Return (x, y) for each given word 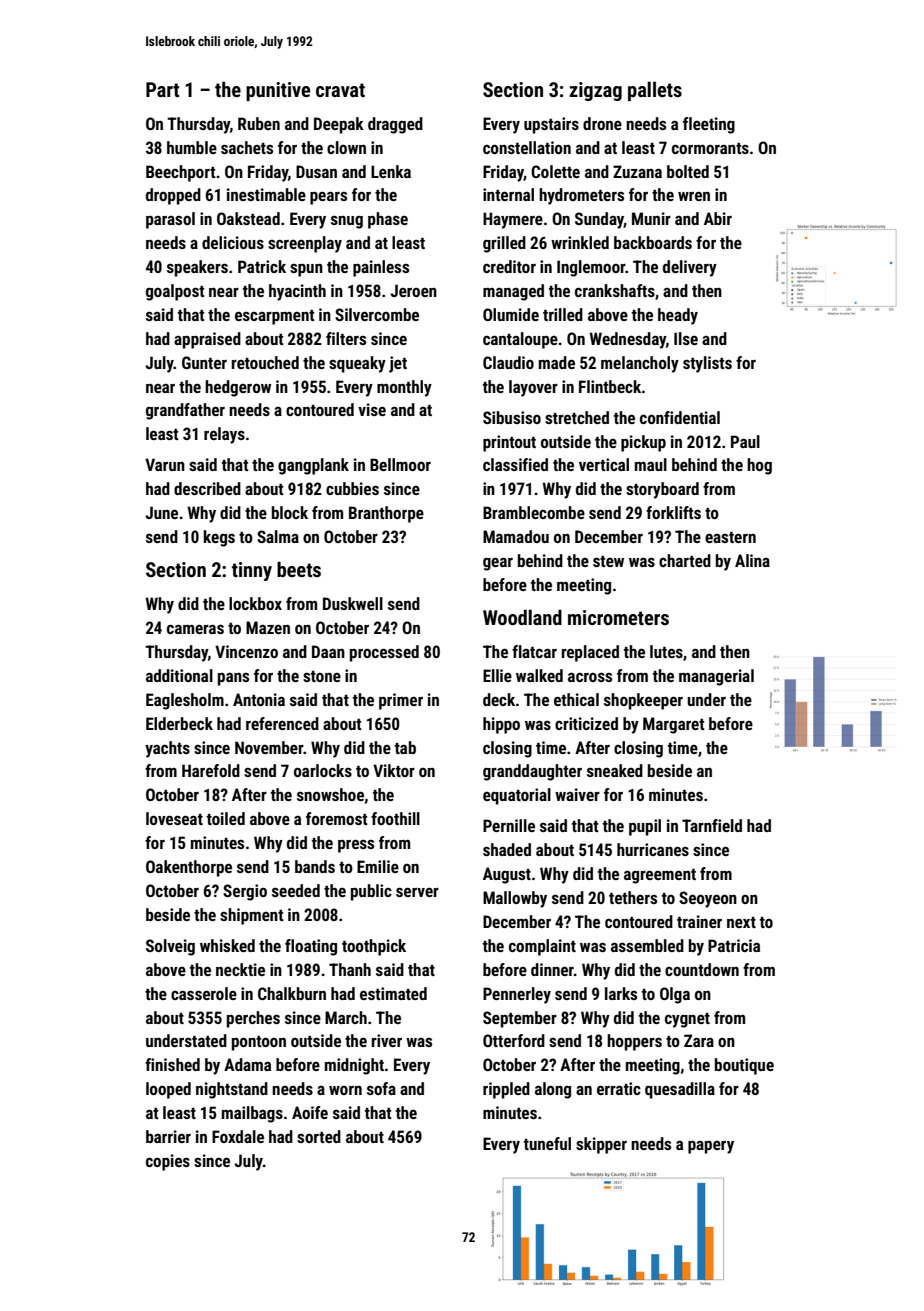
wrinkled (580, 242)
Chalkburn (292, 993)
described (207, 488)
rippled (506, 1090)
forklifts (673, 512)
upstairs (551, 125)
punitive (278, 91)
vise (372, 409)
